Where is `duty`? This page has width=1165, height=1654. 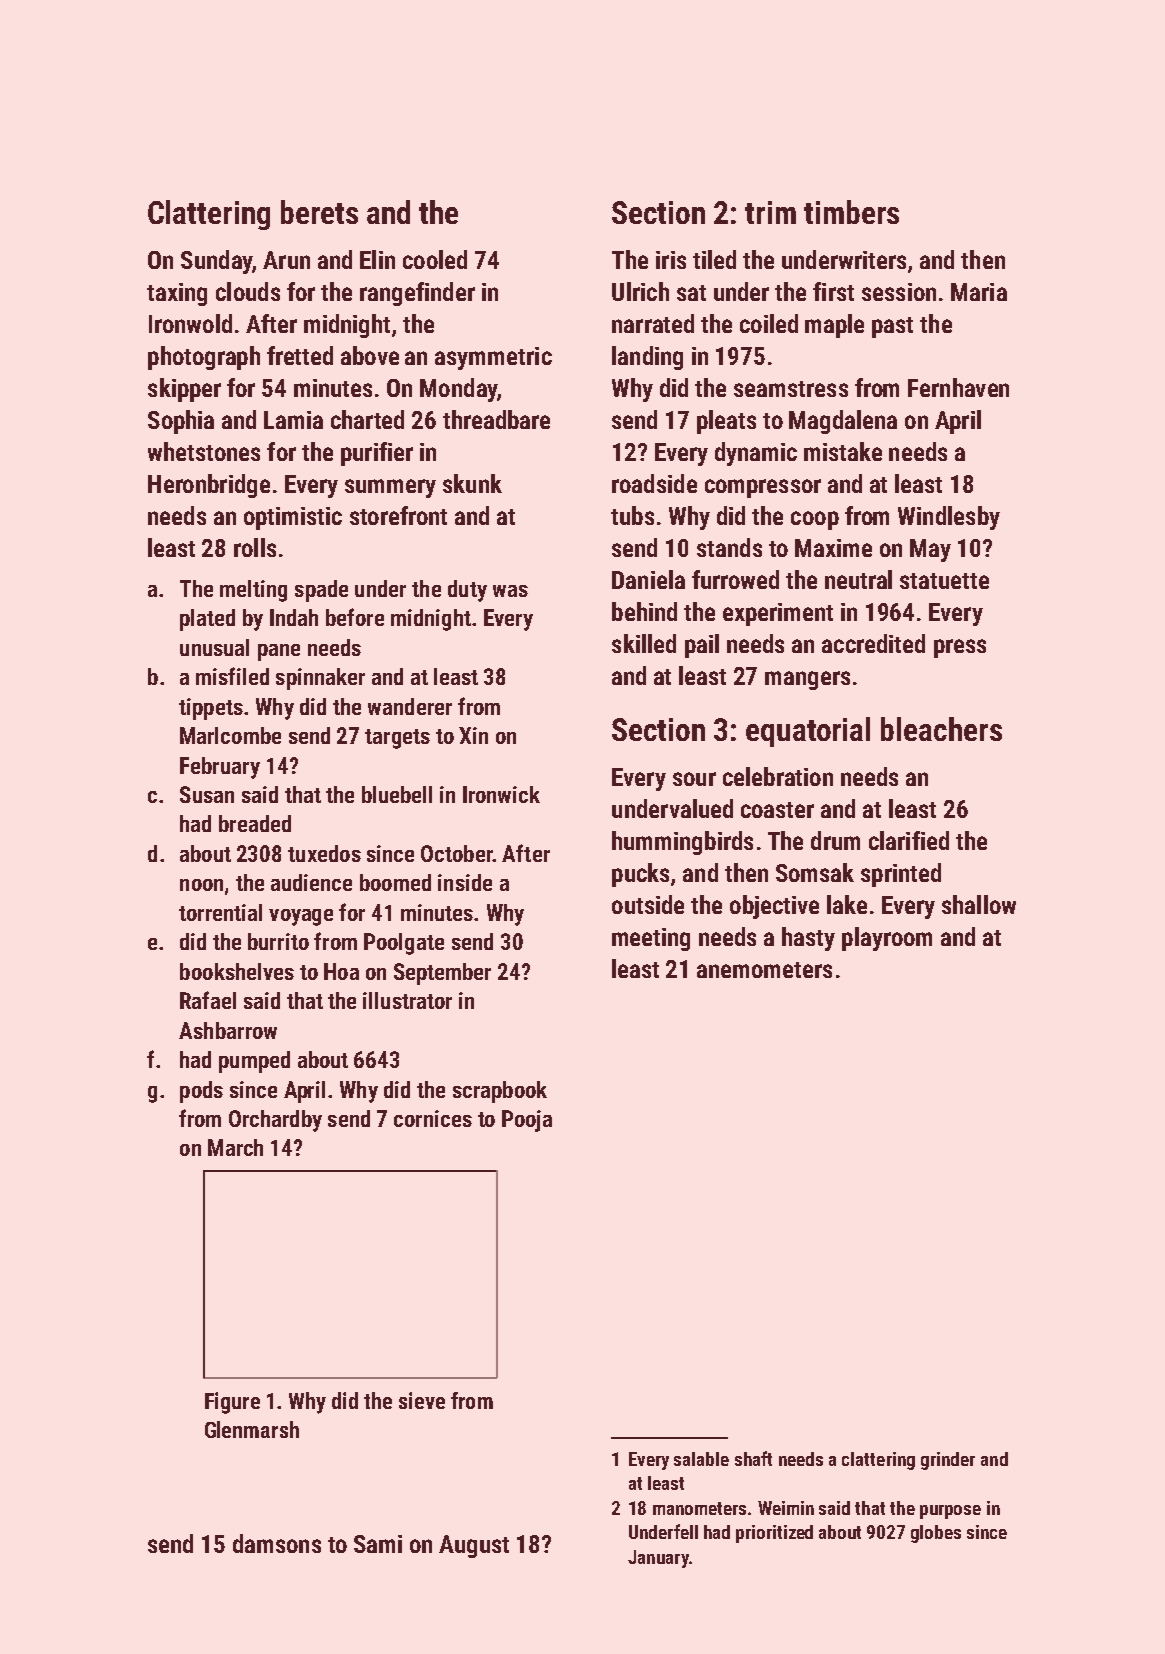 duty is located at coordinates (467, 591).
